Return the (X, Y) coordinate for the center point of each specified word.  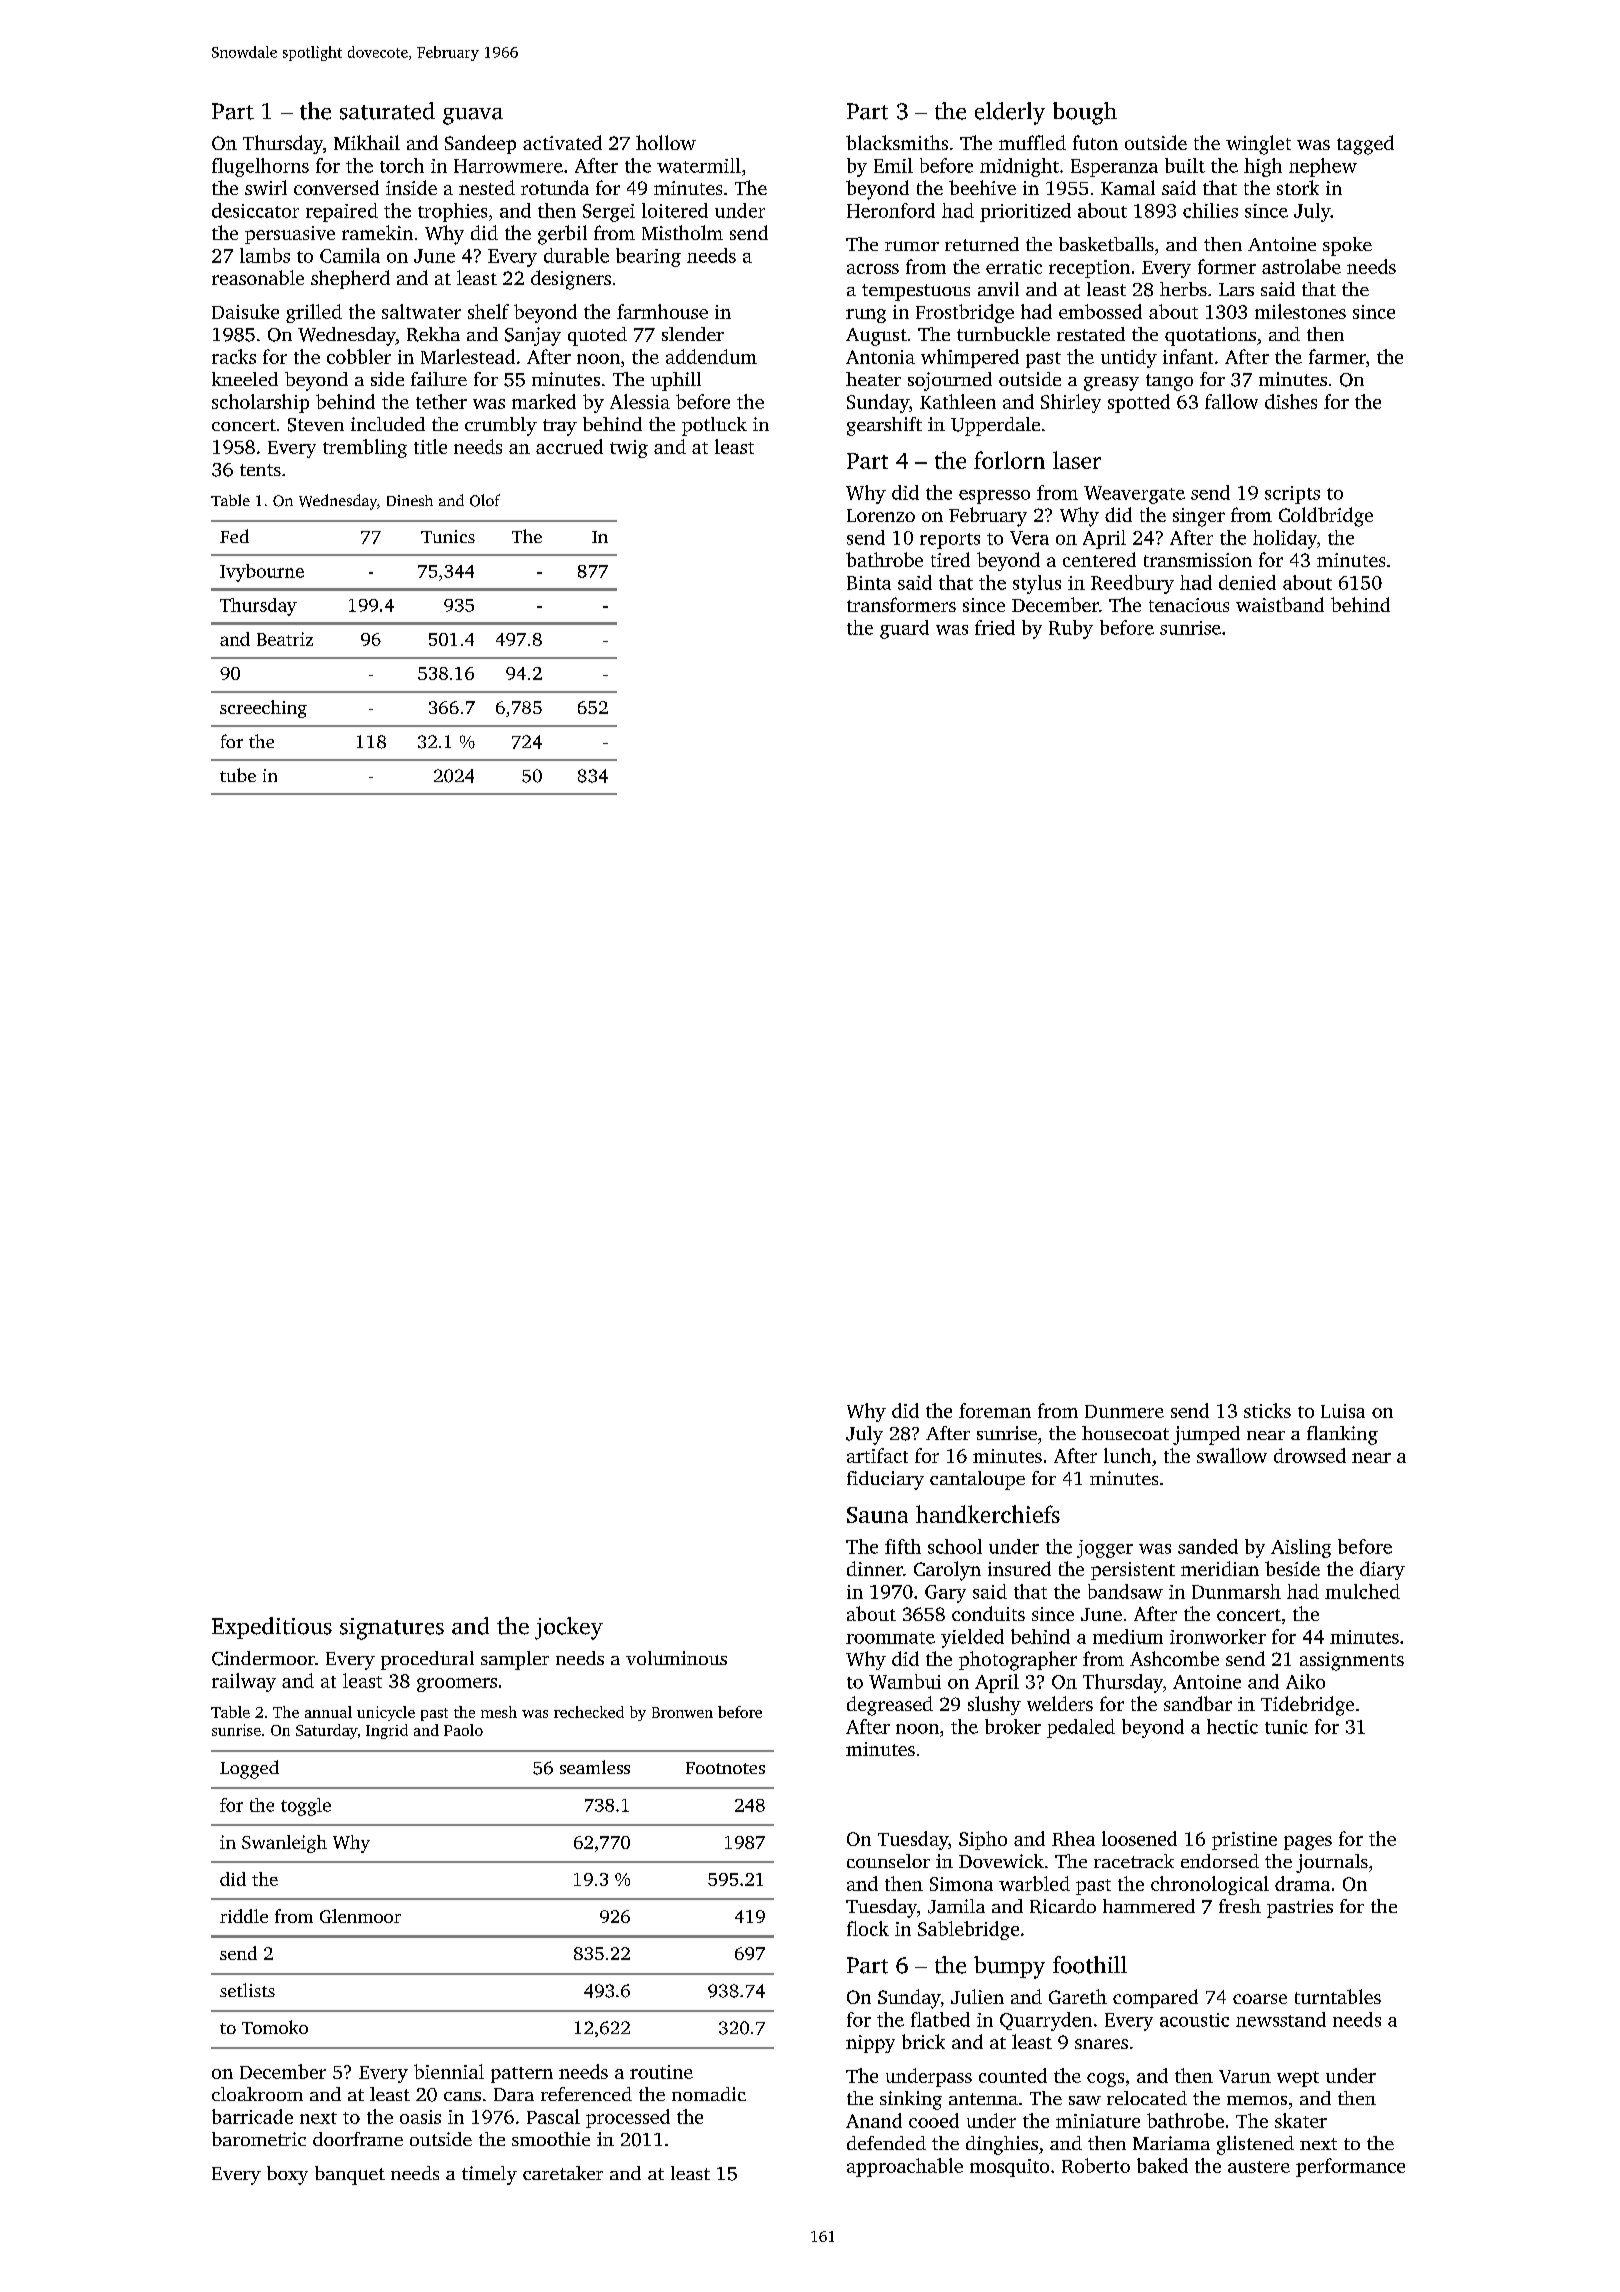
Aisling (1301, 1548)
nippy (870, 2044)
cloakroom (257, 2094)
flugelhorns (260, 167)
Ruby (1071, 629)
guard (904, 629)
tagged (1365, 145)
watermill (699, 165)
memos (1257, 2100)
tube (238, 775)
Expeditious (272, 1628)
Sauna (877, 1515)
